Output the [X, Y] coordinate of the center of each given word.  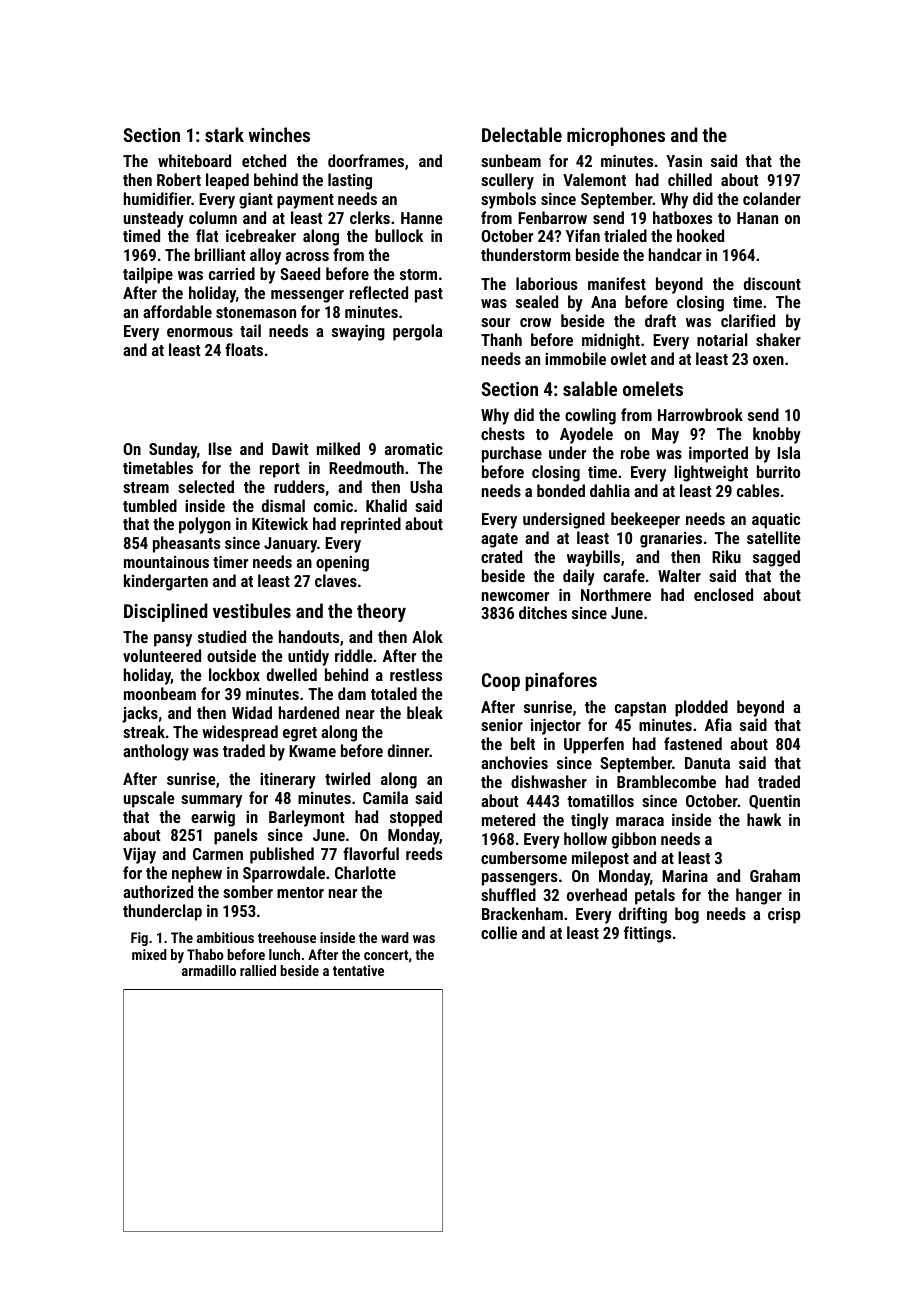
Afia [718, 724]
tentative [358, 970]
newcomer [515, 596]
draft [660, 320]
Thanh [501, 339]
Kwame [312, 751]
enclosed [723, 594]
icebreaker [261, 235]
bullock [399, 235]
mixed [149, 954]
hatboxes [682, 217]
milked [338, 448]
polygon [205, 525]
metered [508, 819]
